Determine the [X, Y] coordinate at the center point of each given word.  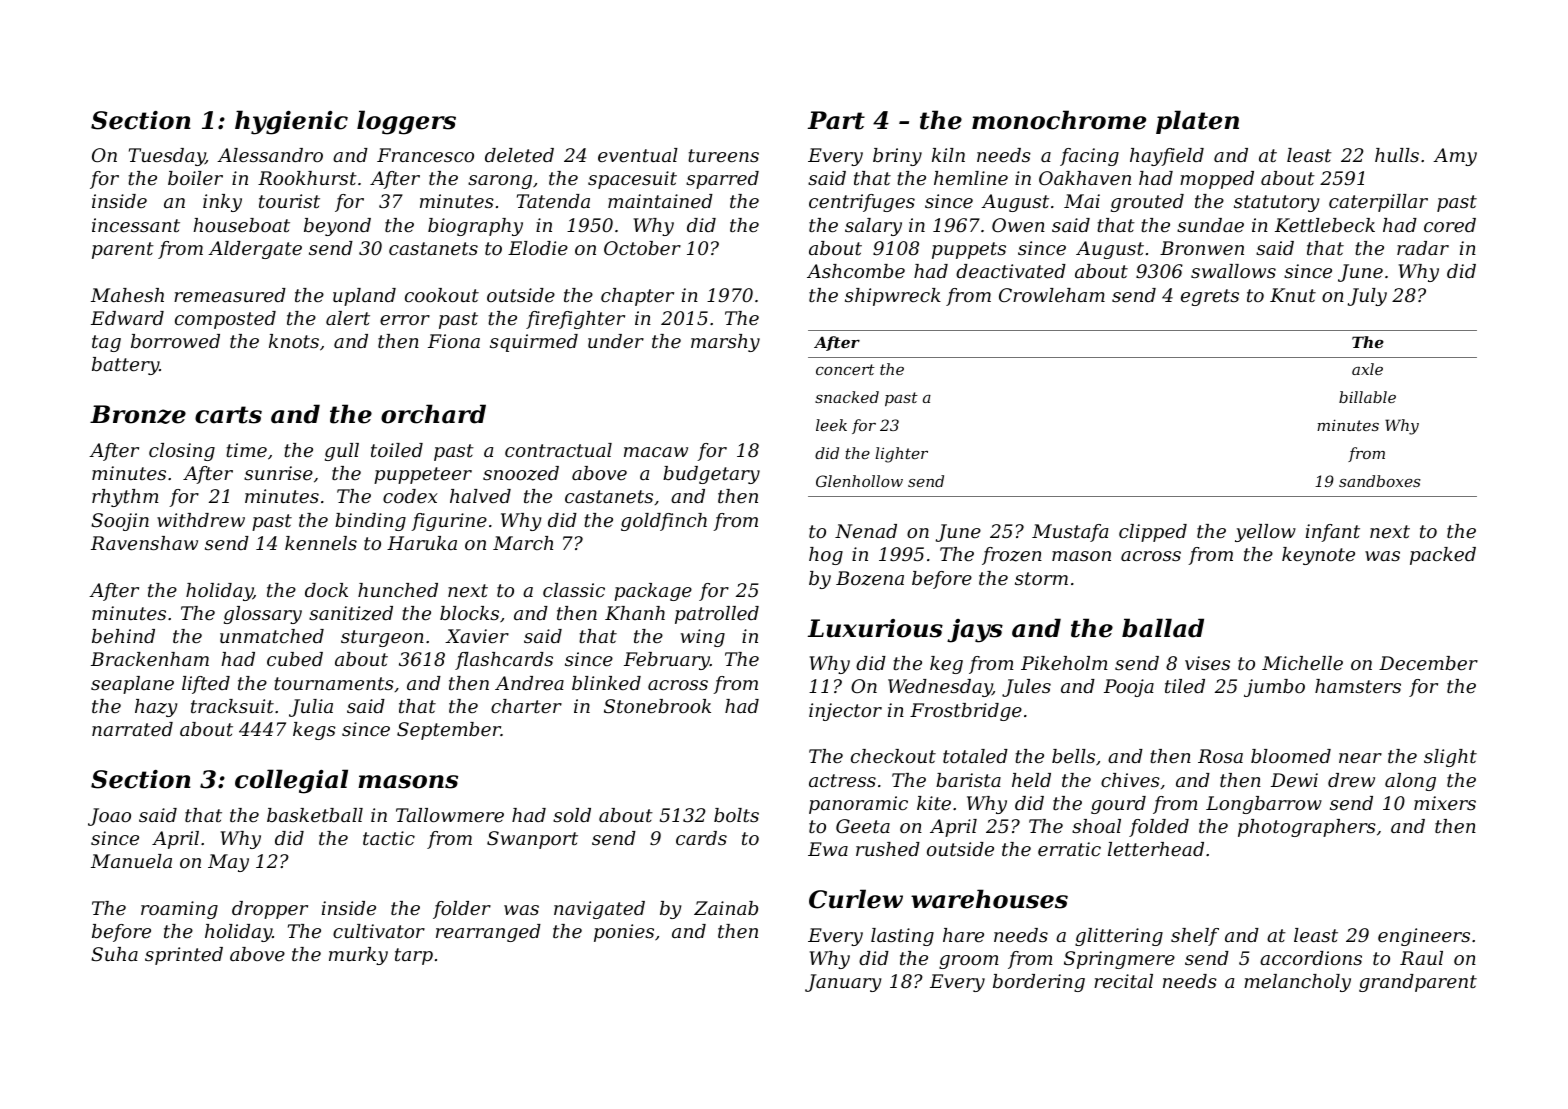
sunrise [278, 473]
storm [1041, 578]
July [1367, 297]
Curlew [856, 899]
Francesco [425, 155]
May [228, 863]
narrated [132, 729]
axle [1367, 369]
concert [845, 369]
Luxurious [875, 628]
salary [873, 227]
